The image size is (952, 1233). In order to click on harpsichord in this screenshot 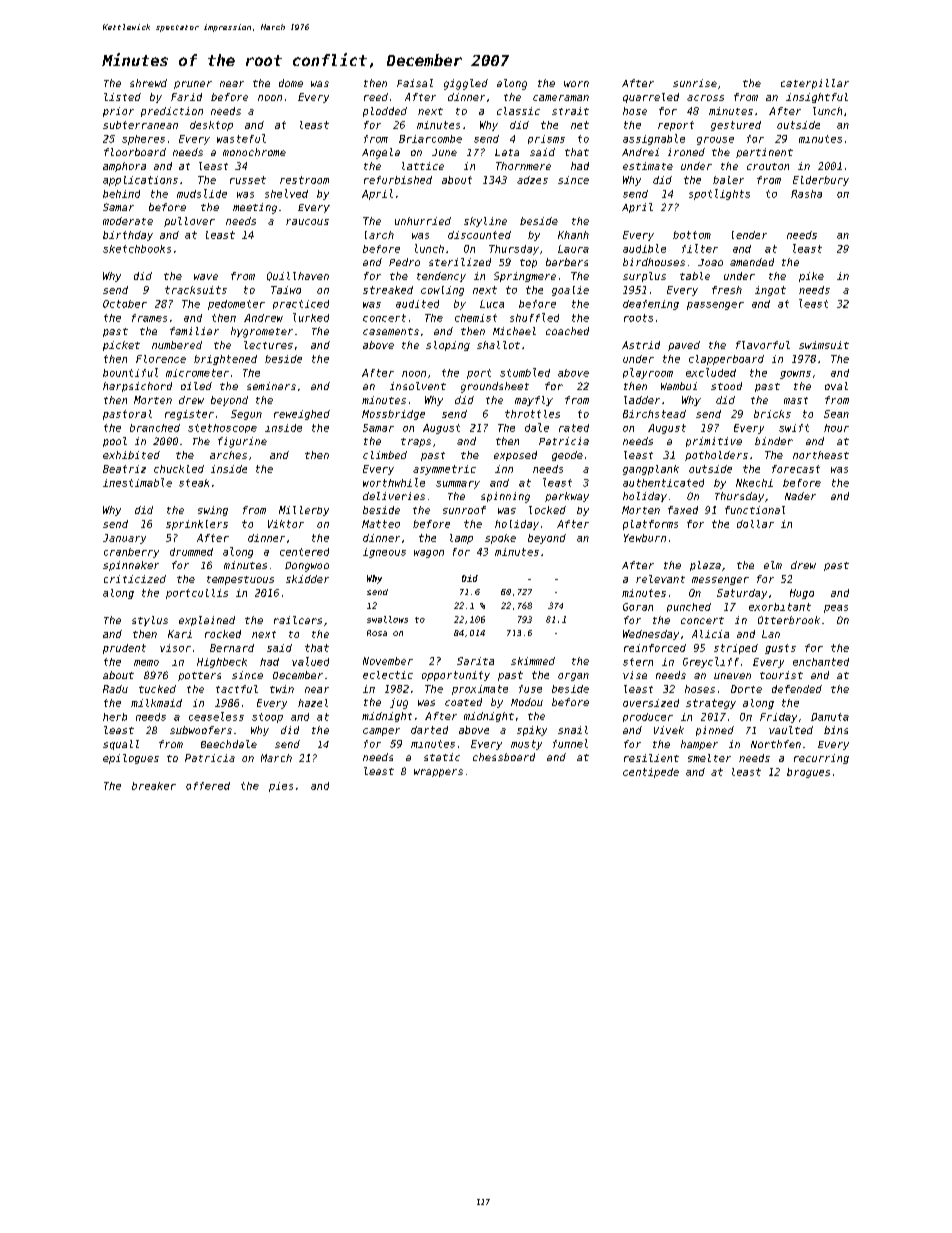, I will do `click(137, 387)`.
